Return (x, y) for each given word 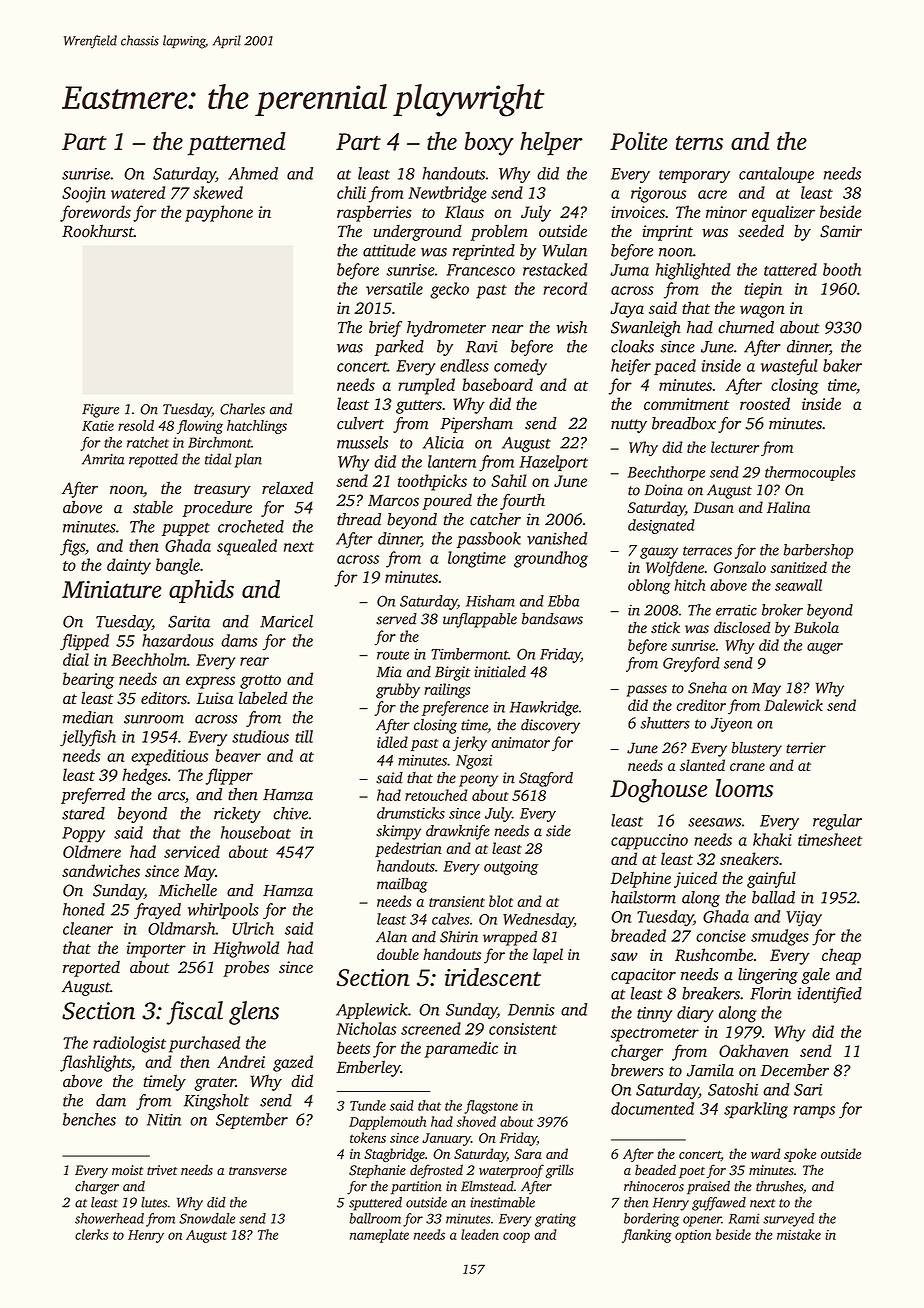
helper (551, 144)
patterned (236, 144)
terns (699, 142)
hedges (145, 776)
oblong (649, 586)
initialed (500, 672)
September (252, 1121)
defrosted (436, 1171)
